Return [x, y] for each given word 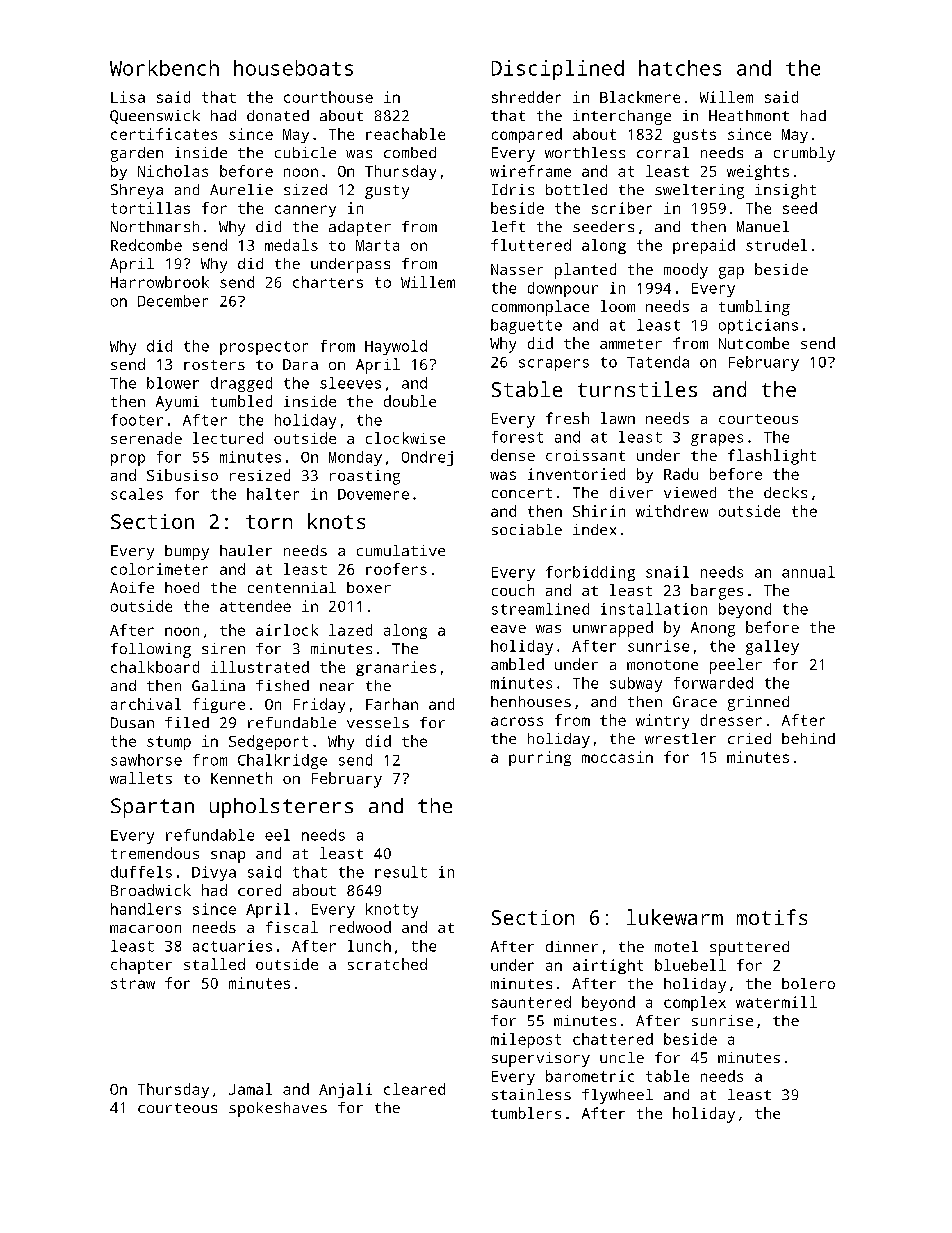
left [508, 226]
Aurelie [241, 189]
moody [686, 271]
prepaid [704, 246]
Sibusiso [182, 475]
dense [513, 455]
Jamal [250, 1089]
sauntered [531, 1002]
